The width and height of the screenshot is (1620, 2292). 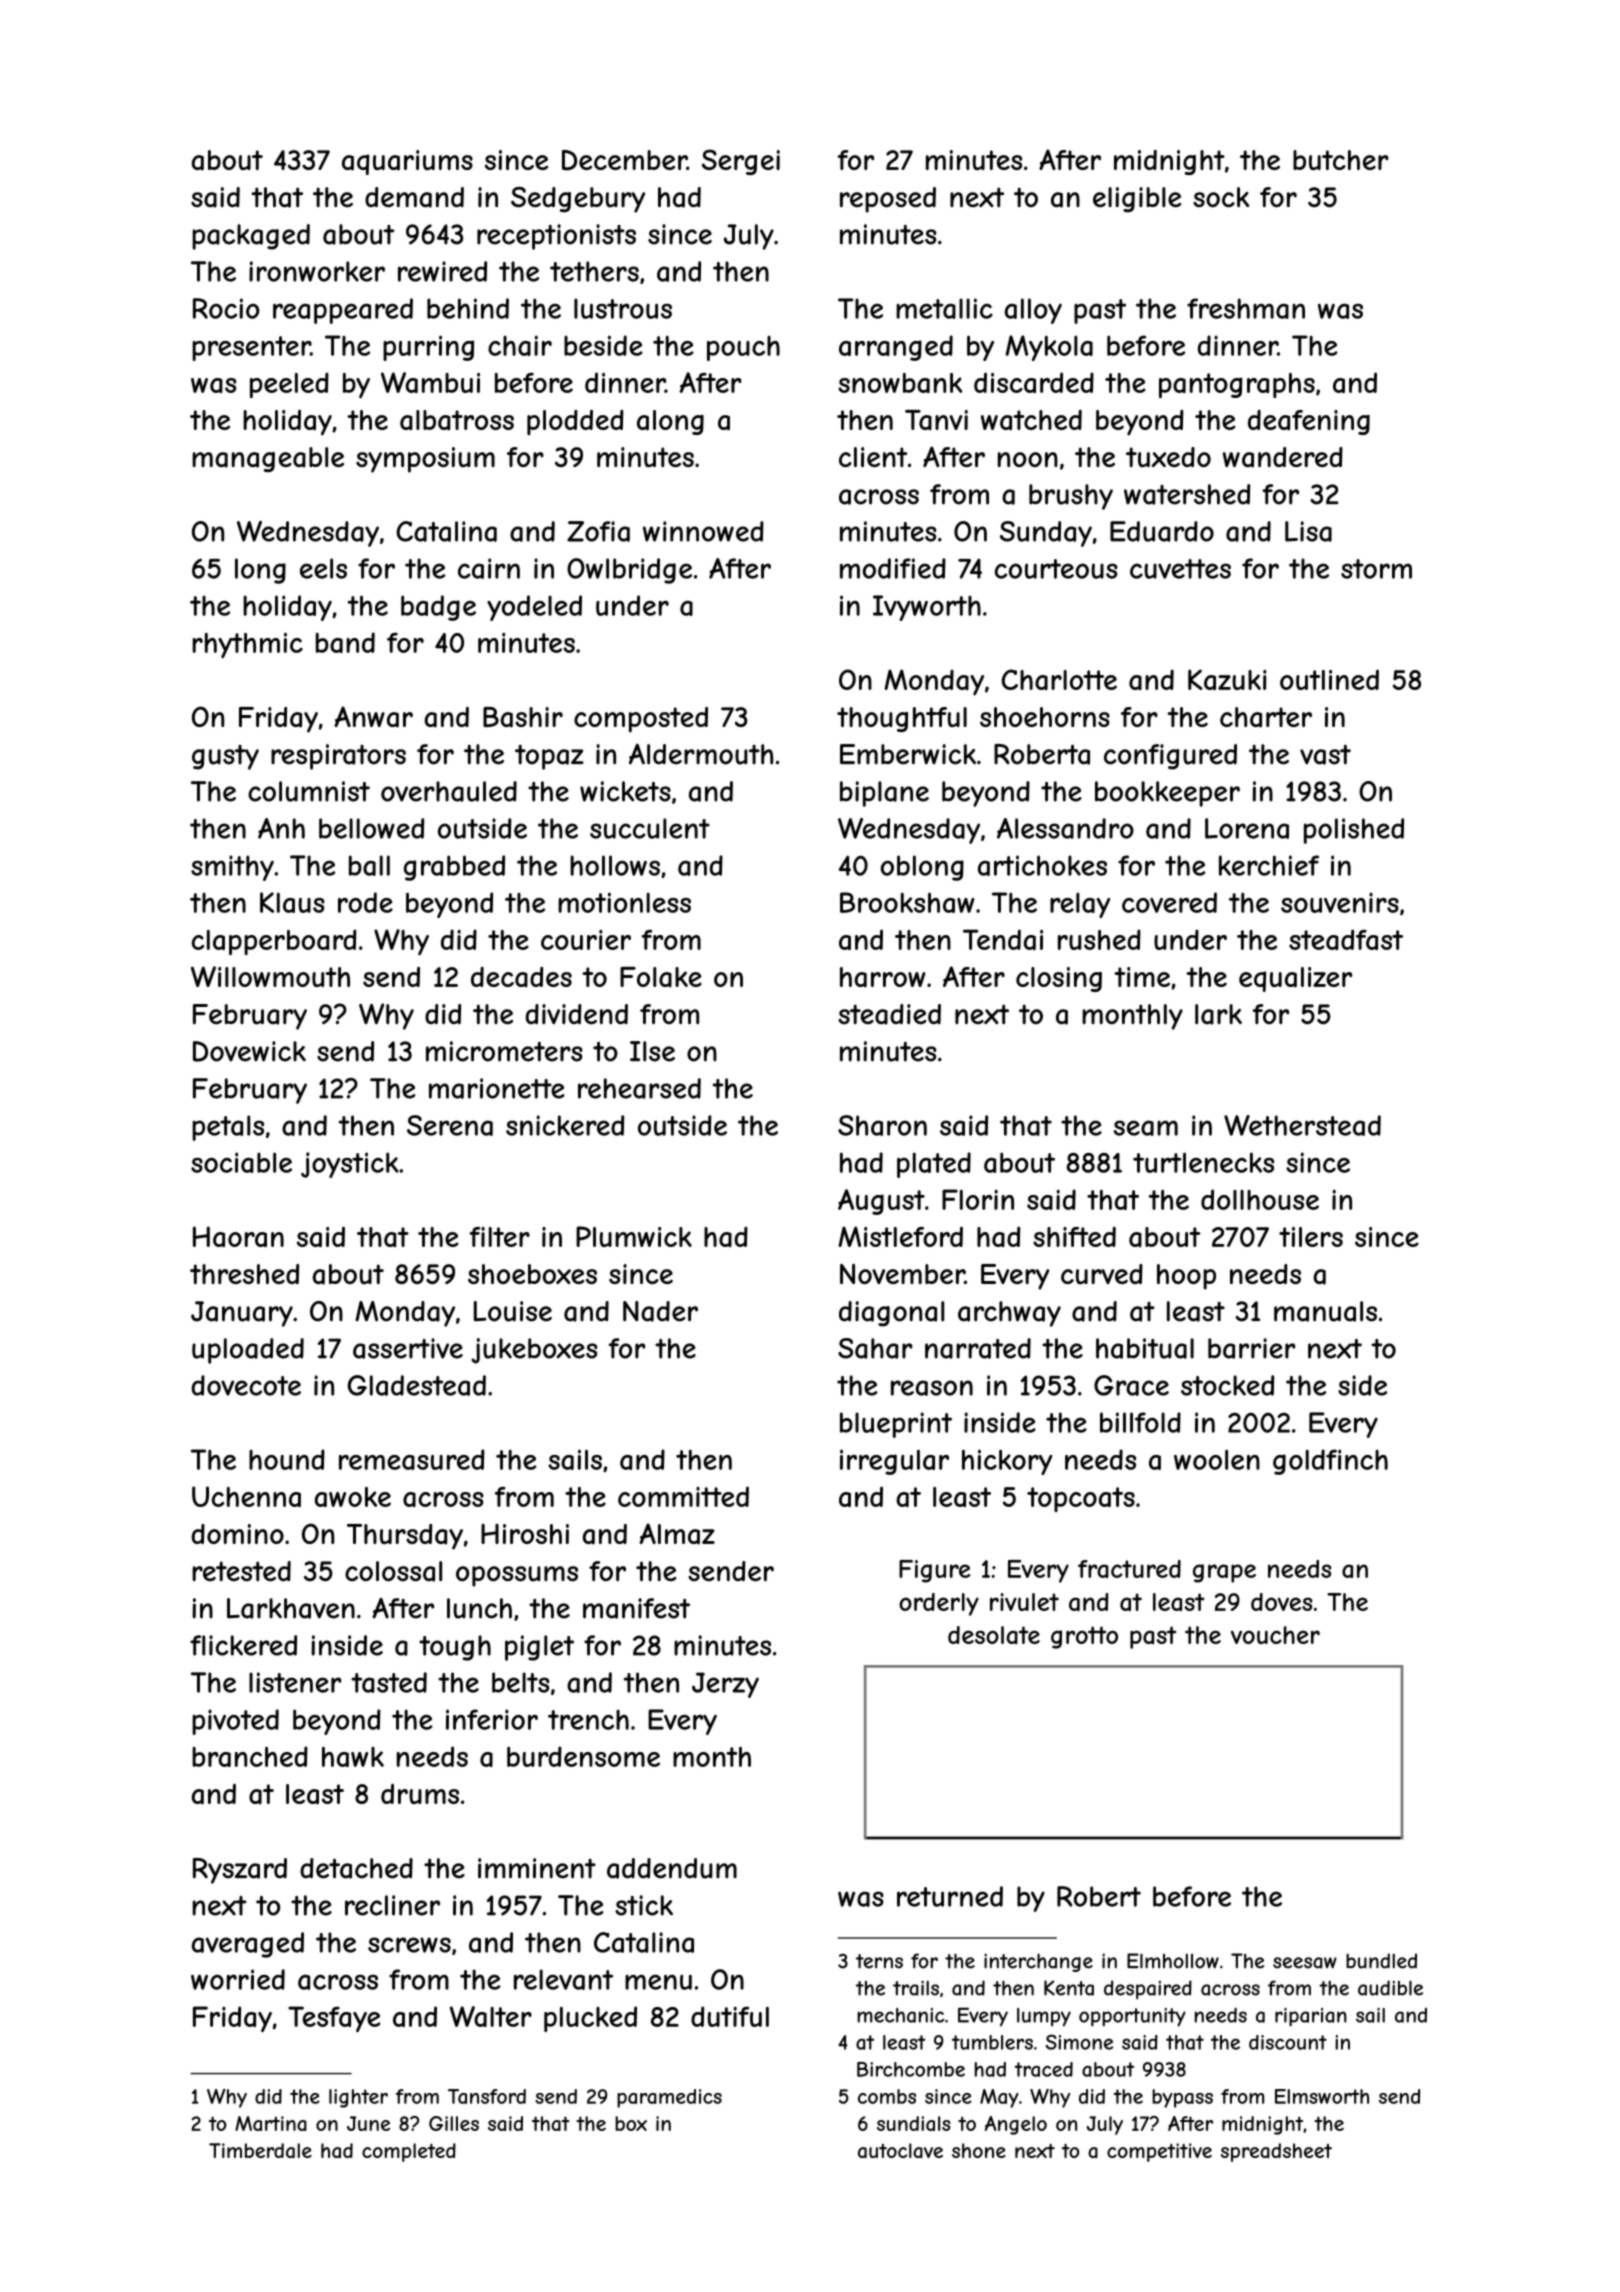 What do you see at coordinates (248, 1945) in the screenshot?
I see `averaged` at bounding box center [248, 1945].
